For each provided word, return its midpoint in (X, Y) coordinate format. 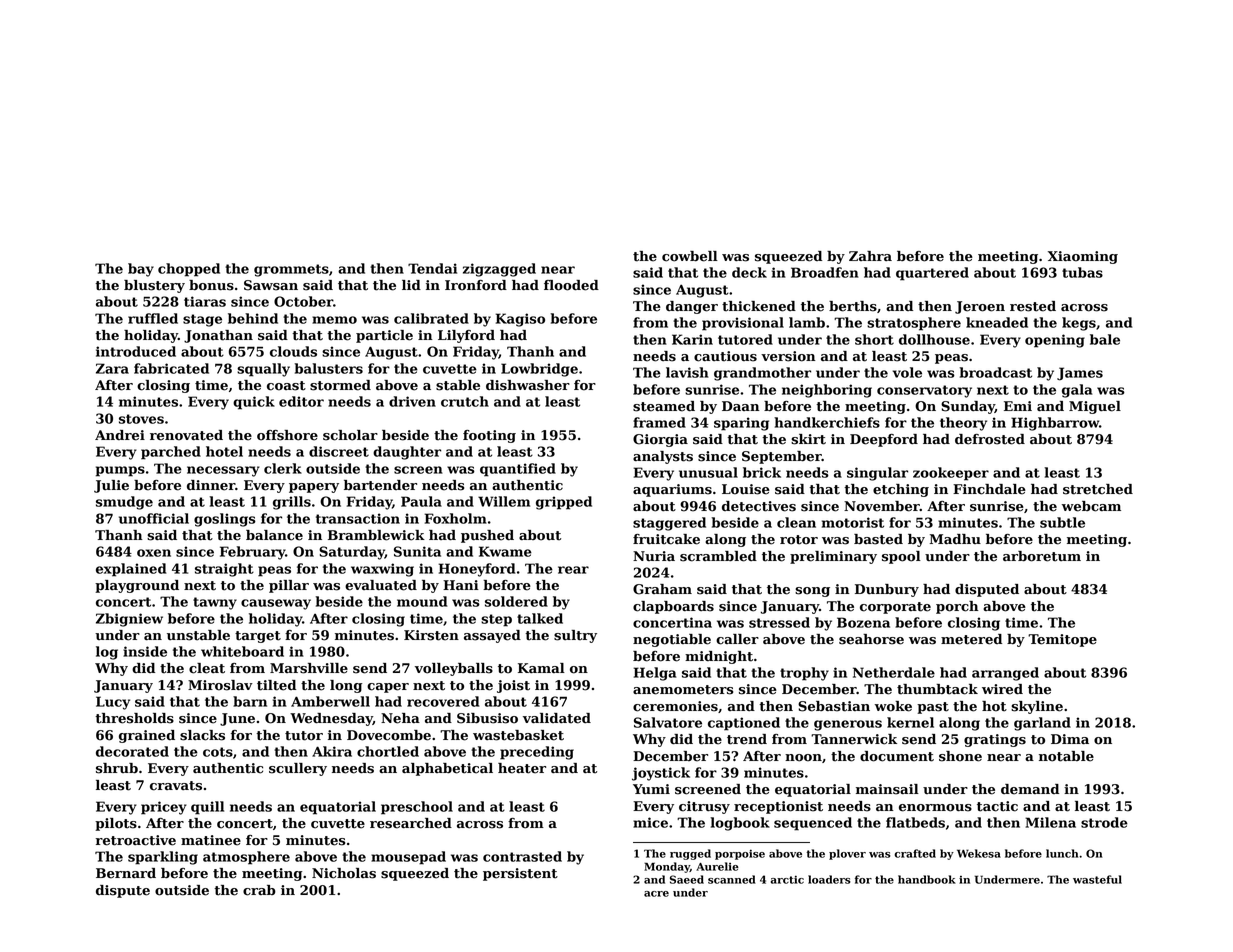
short (874, 339)
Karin (692, 339)
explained (131, 570)
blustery (154, 286)
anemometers (683, 690)
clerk (283, 468)
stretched (1098, 489)
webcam (1091, 506)
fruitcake (666, 539)
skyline (1037, 707)
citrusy (704, 807)
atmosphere (246, 858)
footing (489, 436)
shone (960, 756)
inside (145, 651)
